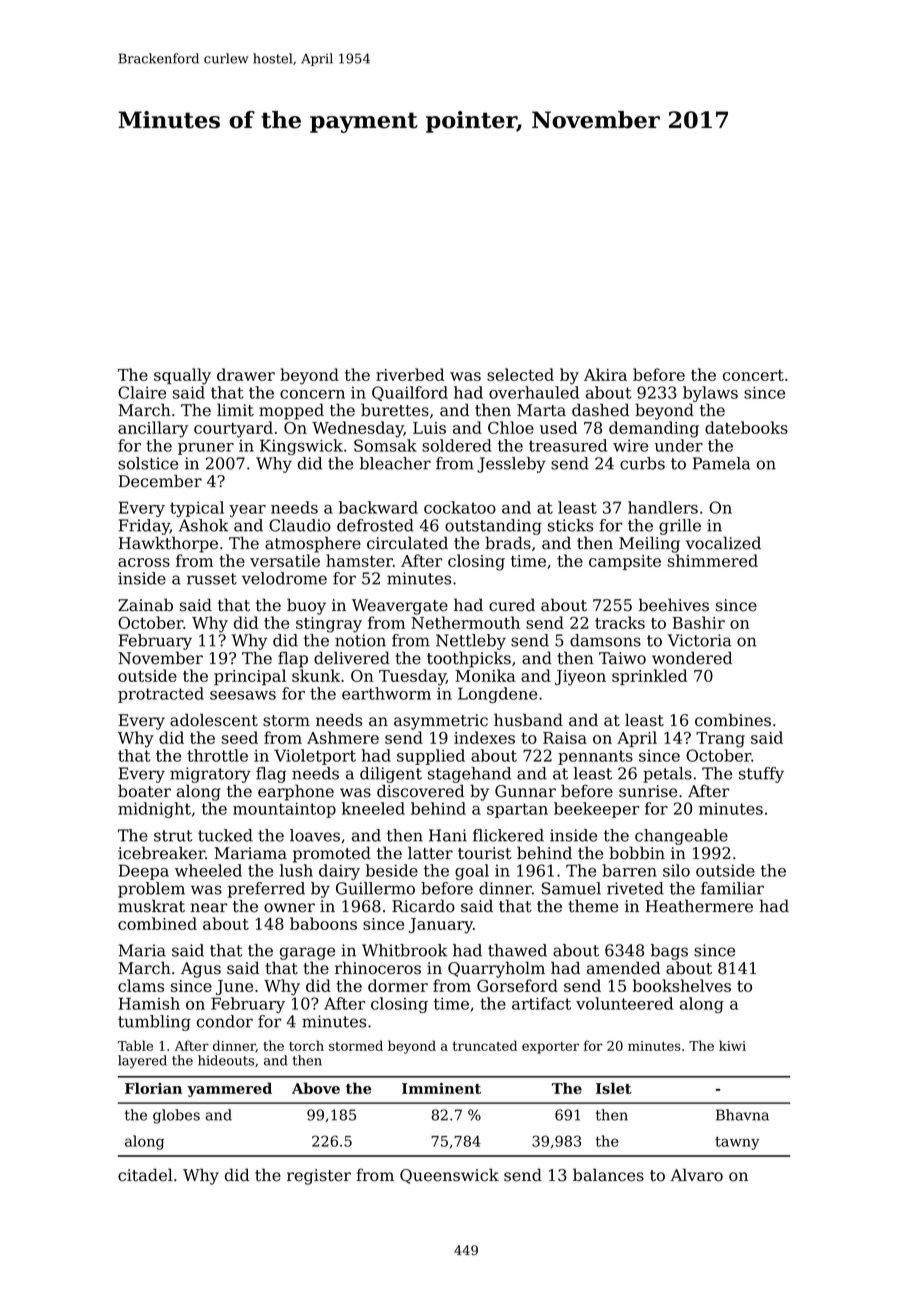  I want to click on June, so click(234, 987).
